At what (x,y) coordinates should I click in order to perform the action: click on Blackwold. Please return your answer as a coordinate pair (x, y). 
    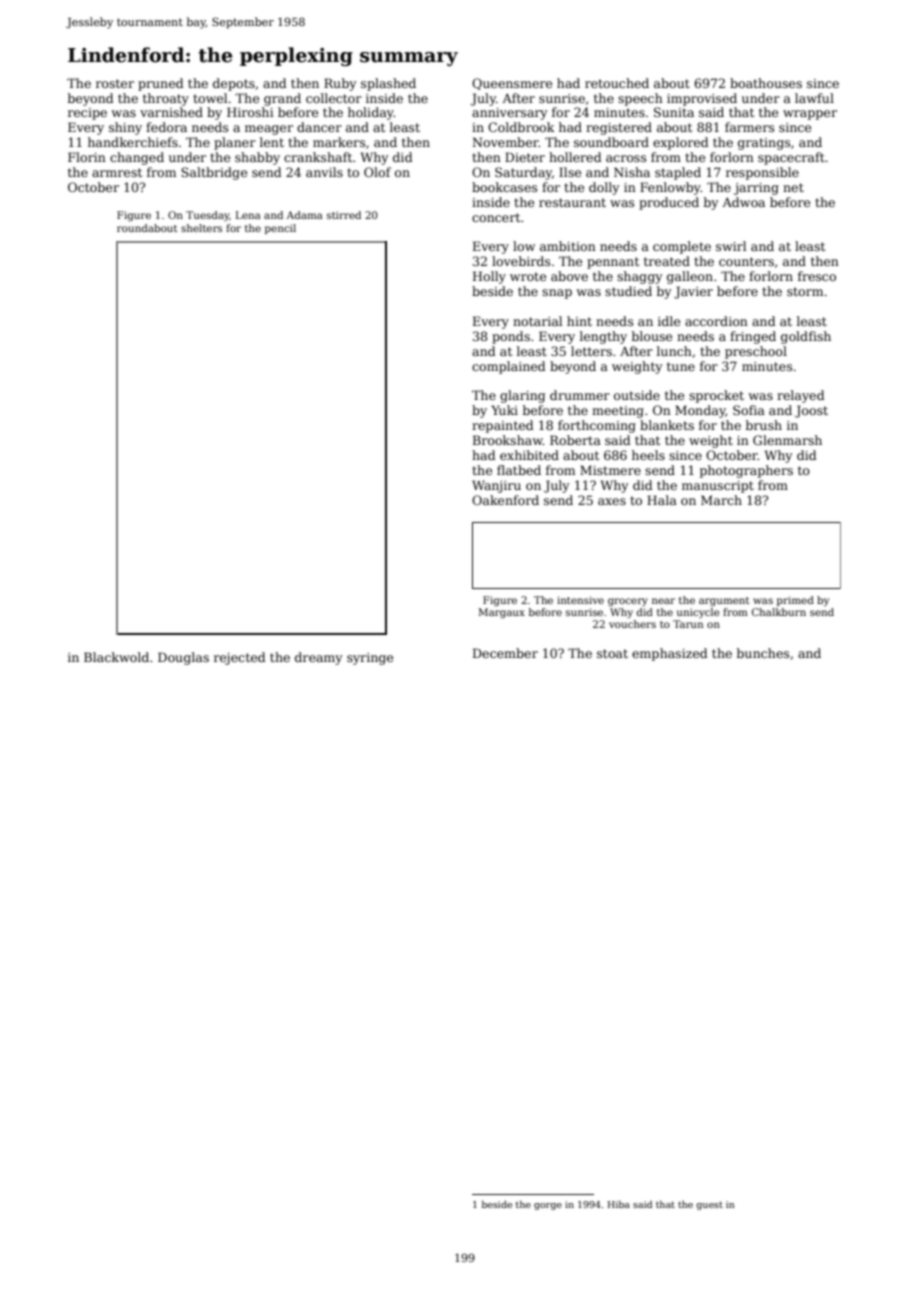
    Looking at the image, I should click on (116, 657).
